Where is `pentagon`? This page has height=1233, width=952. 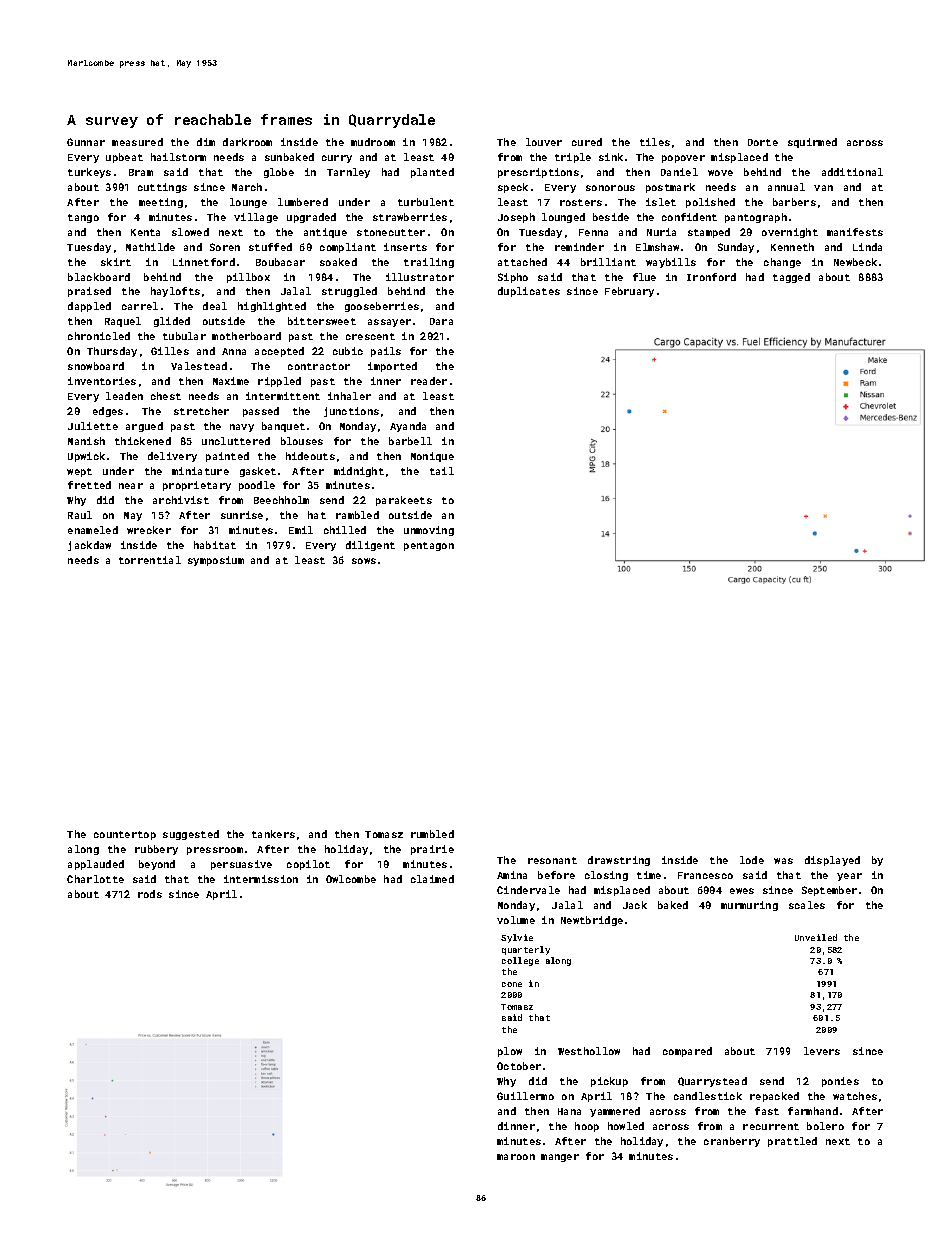
pentagon is located at coordinates (429, 546).
